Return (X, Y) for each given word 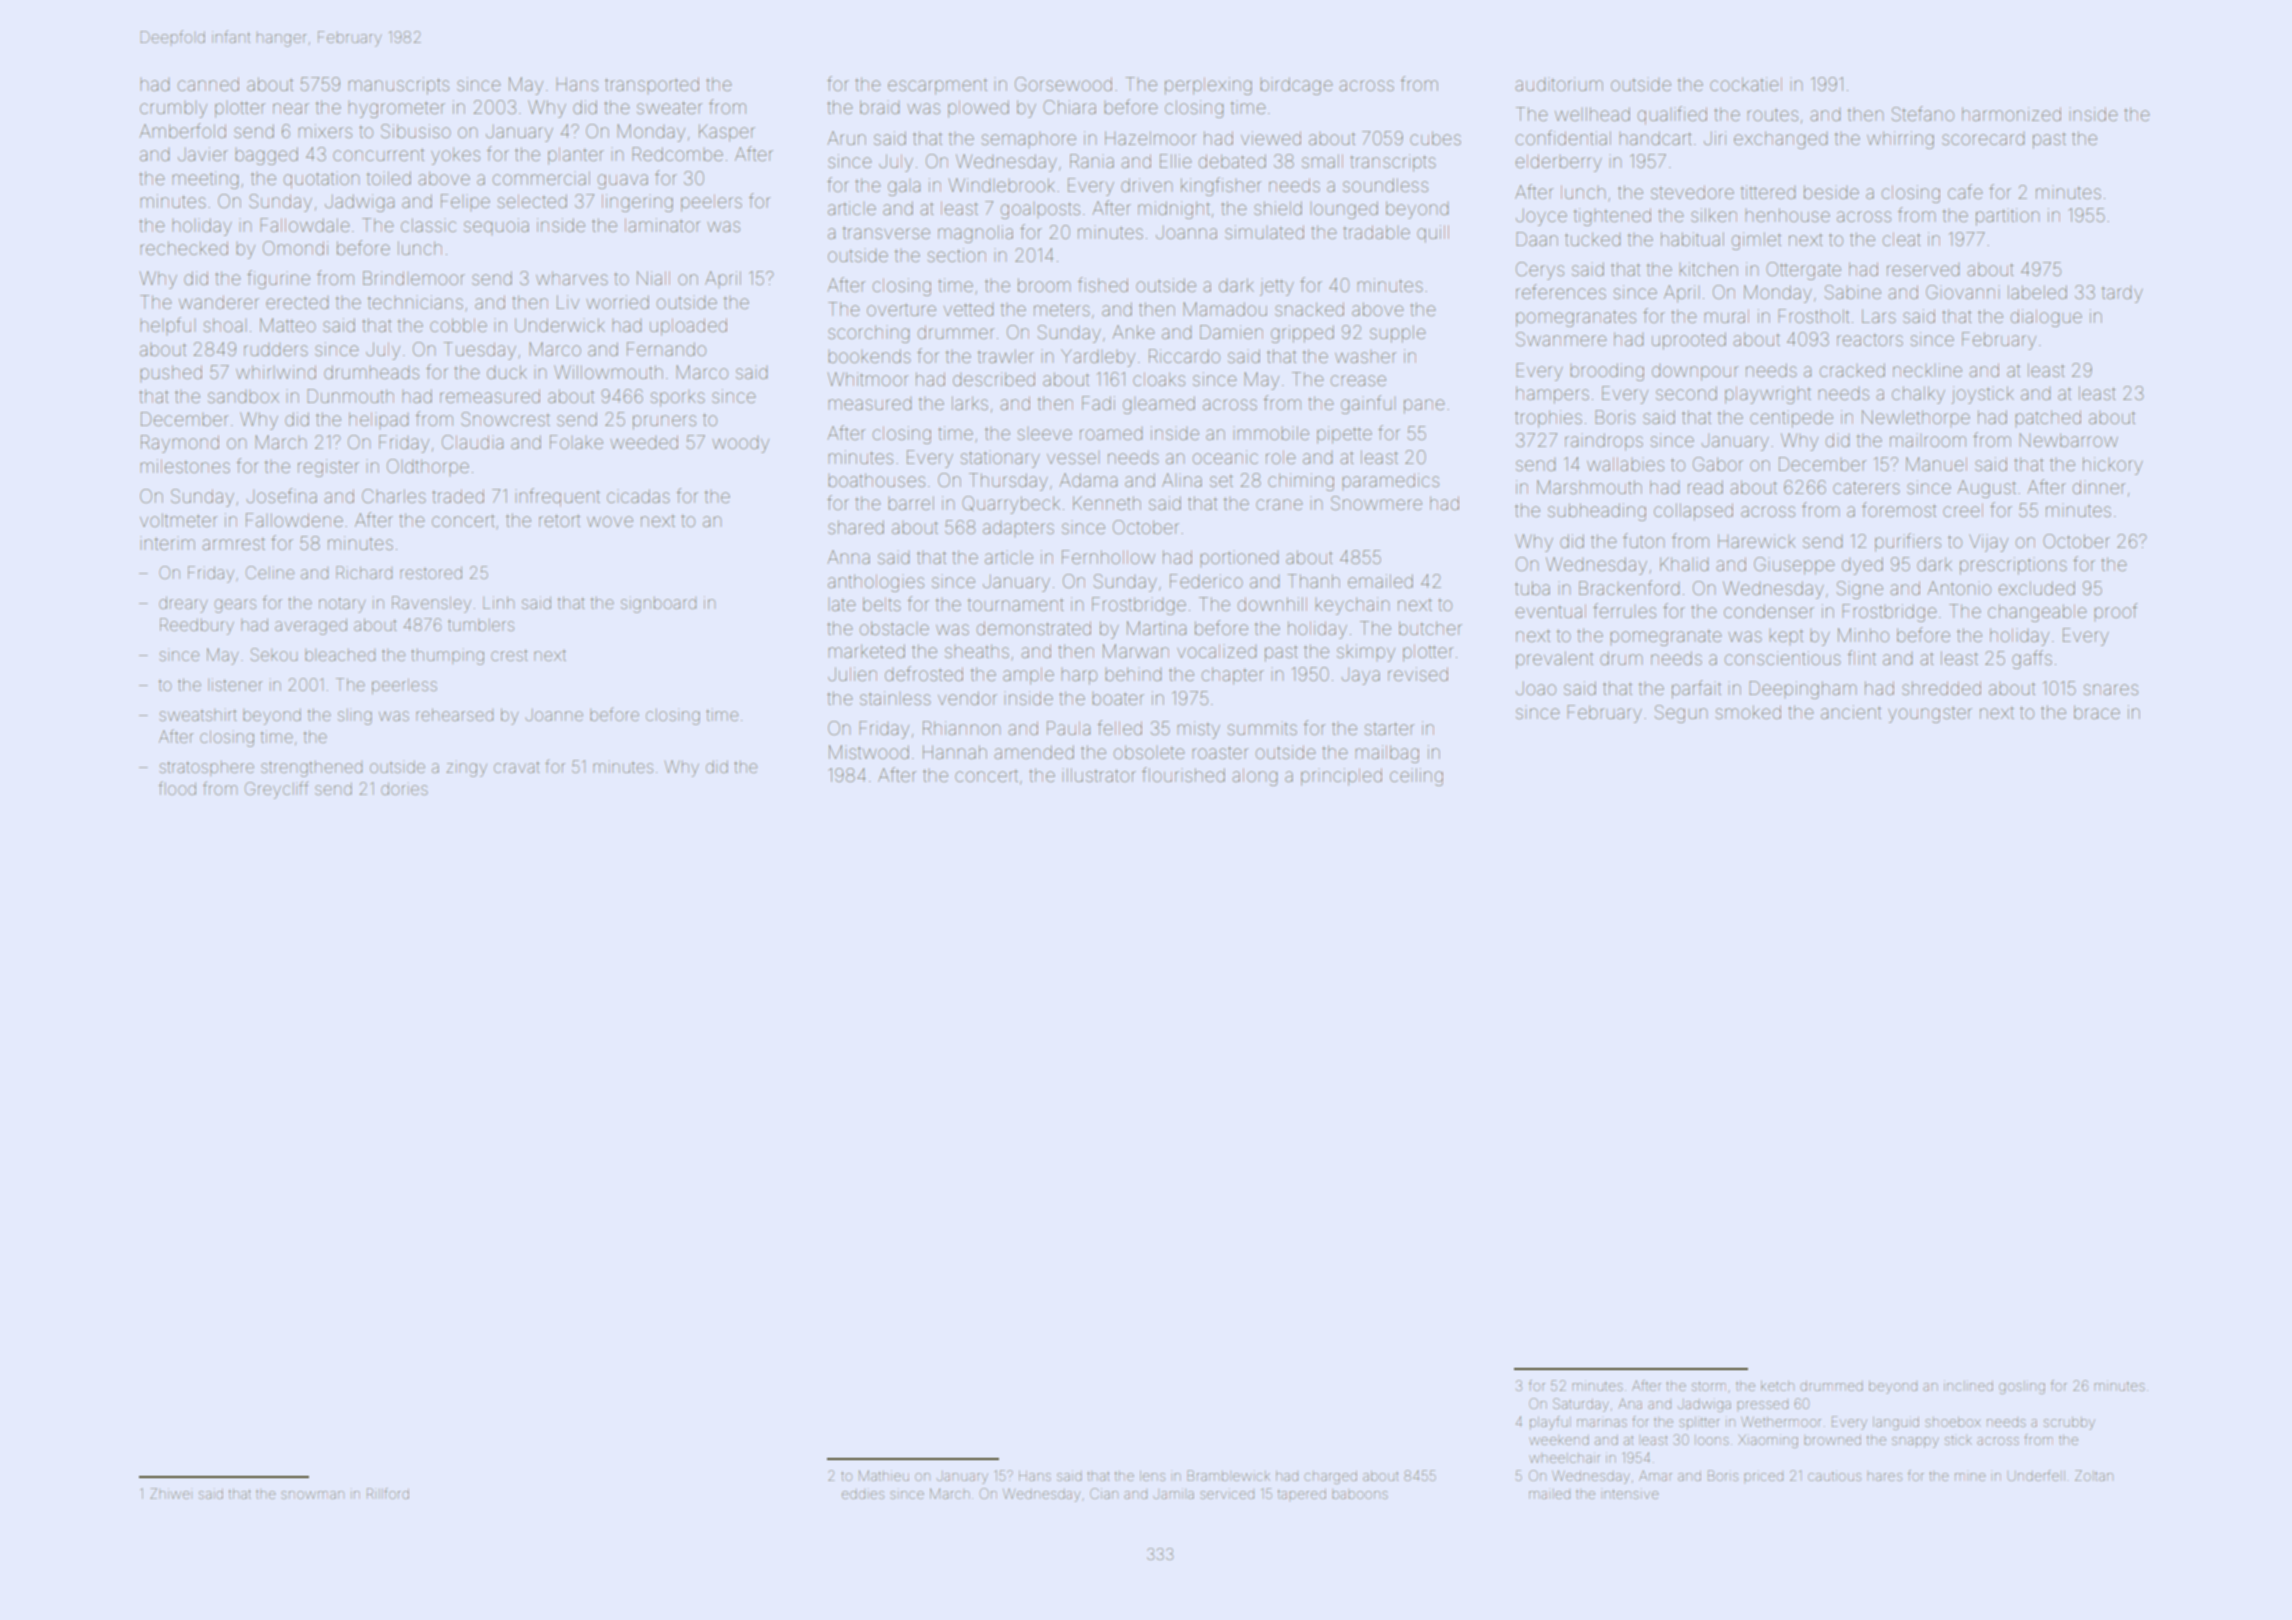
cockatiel (1746, 84)
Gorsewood (1063, 84)
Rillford (388, 1493)
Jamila (1173, 1493)
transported (652, 85)
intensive (1630, 1494)
